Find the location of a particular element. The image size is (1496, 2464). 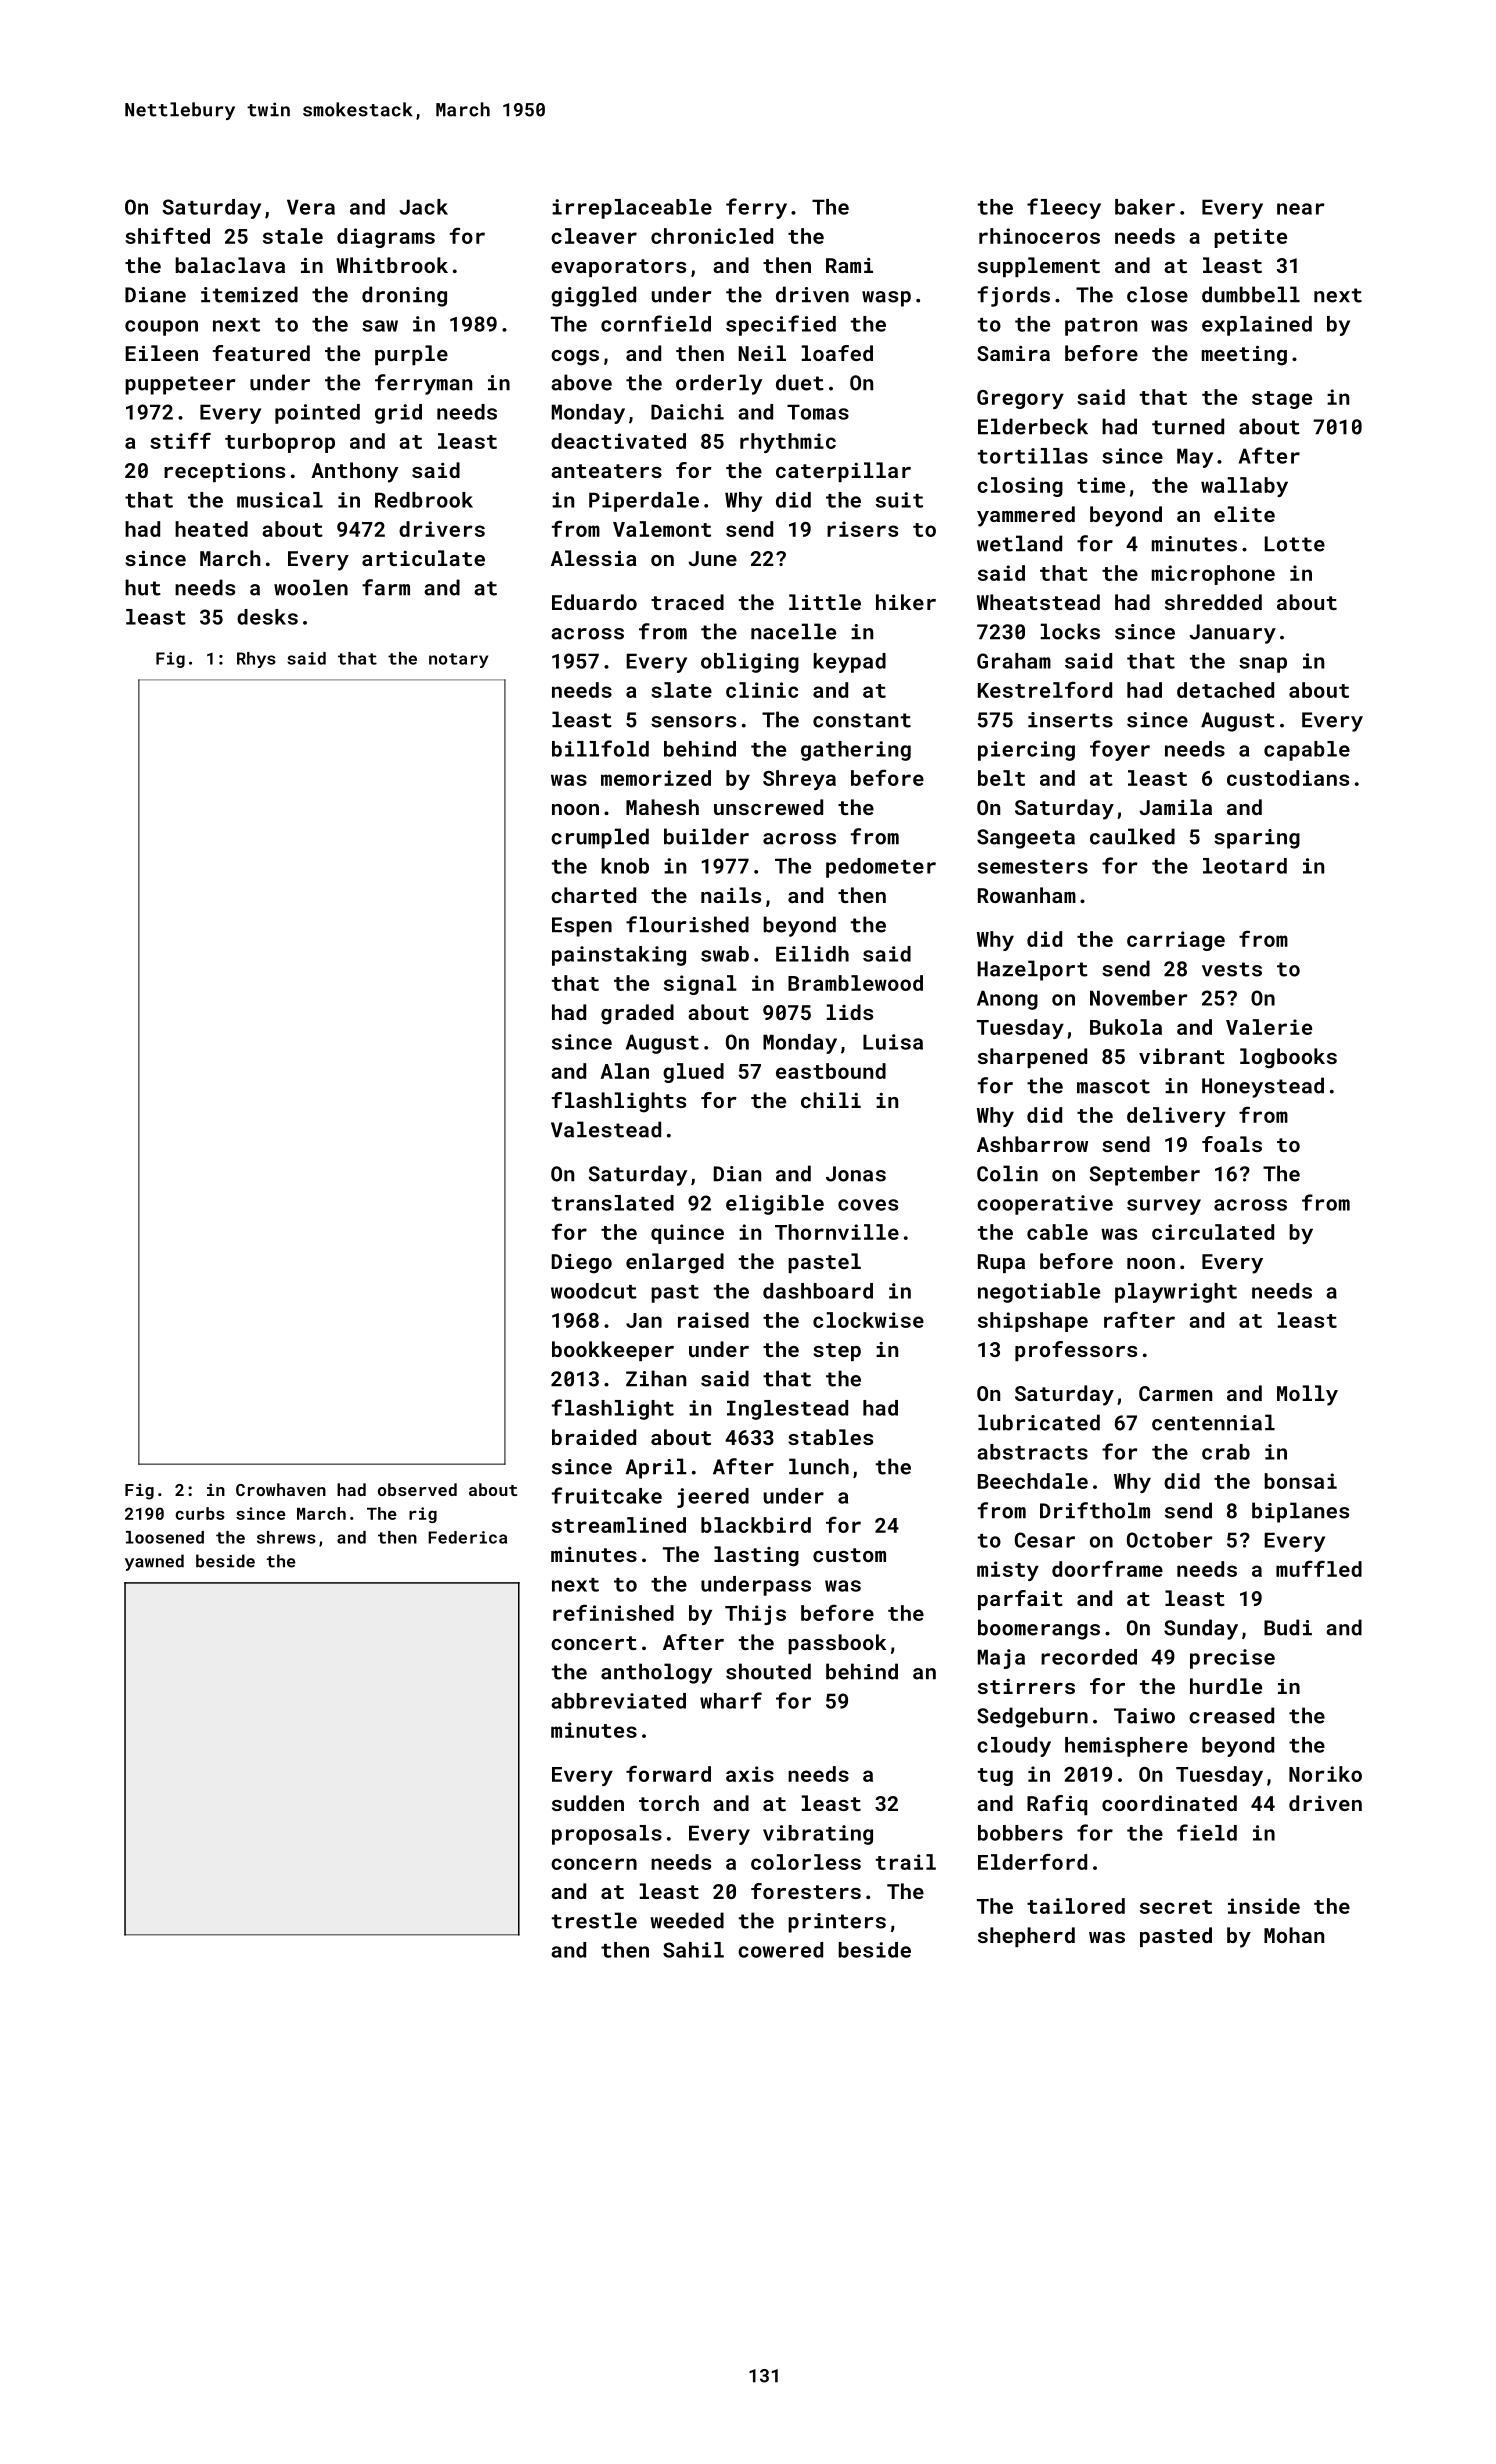

Sahil is located at coordinates (693, 1950).
